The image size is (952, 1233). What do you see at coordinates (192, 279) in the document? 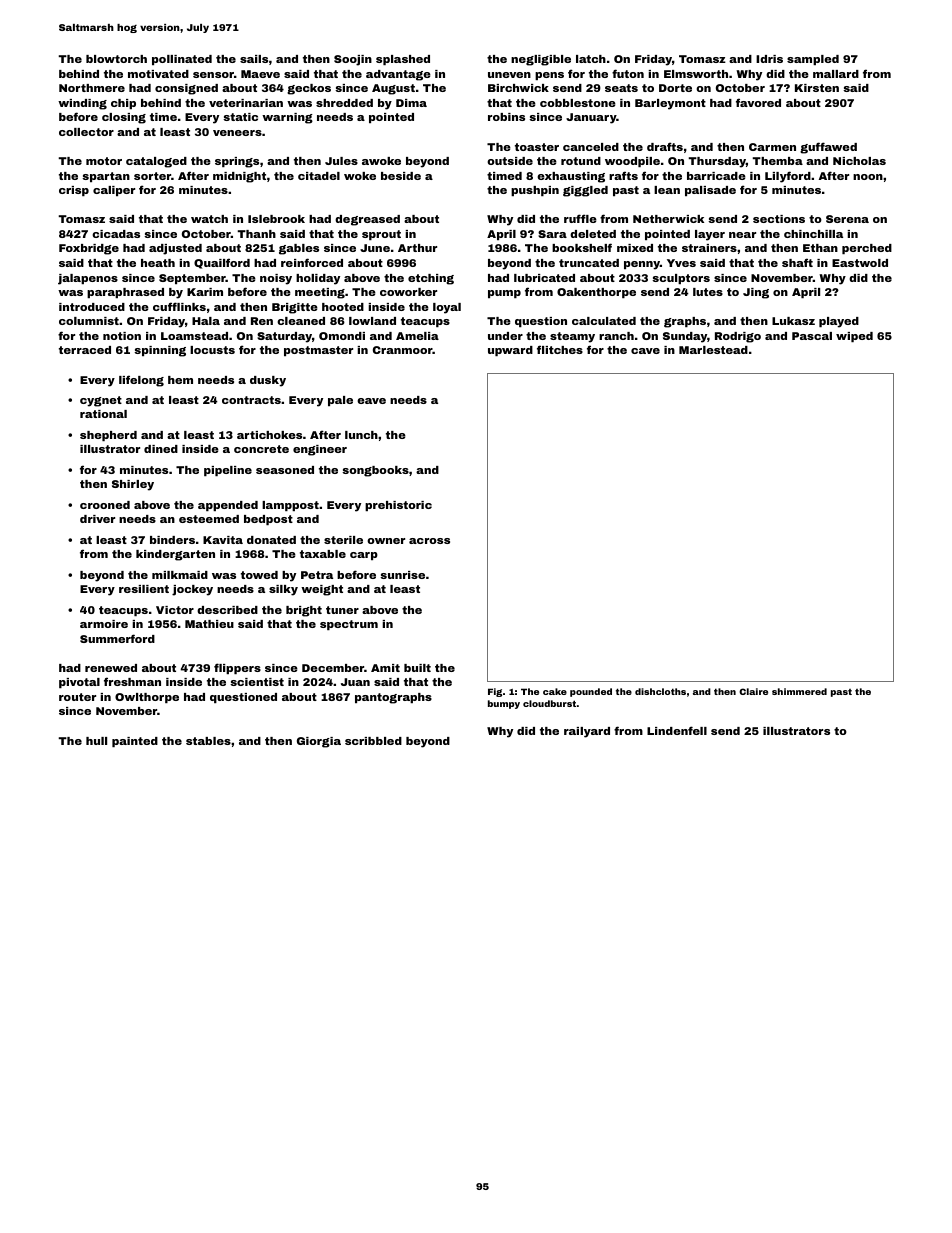
I see `September` at bounding box center [192, 279].
